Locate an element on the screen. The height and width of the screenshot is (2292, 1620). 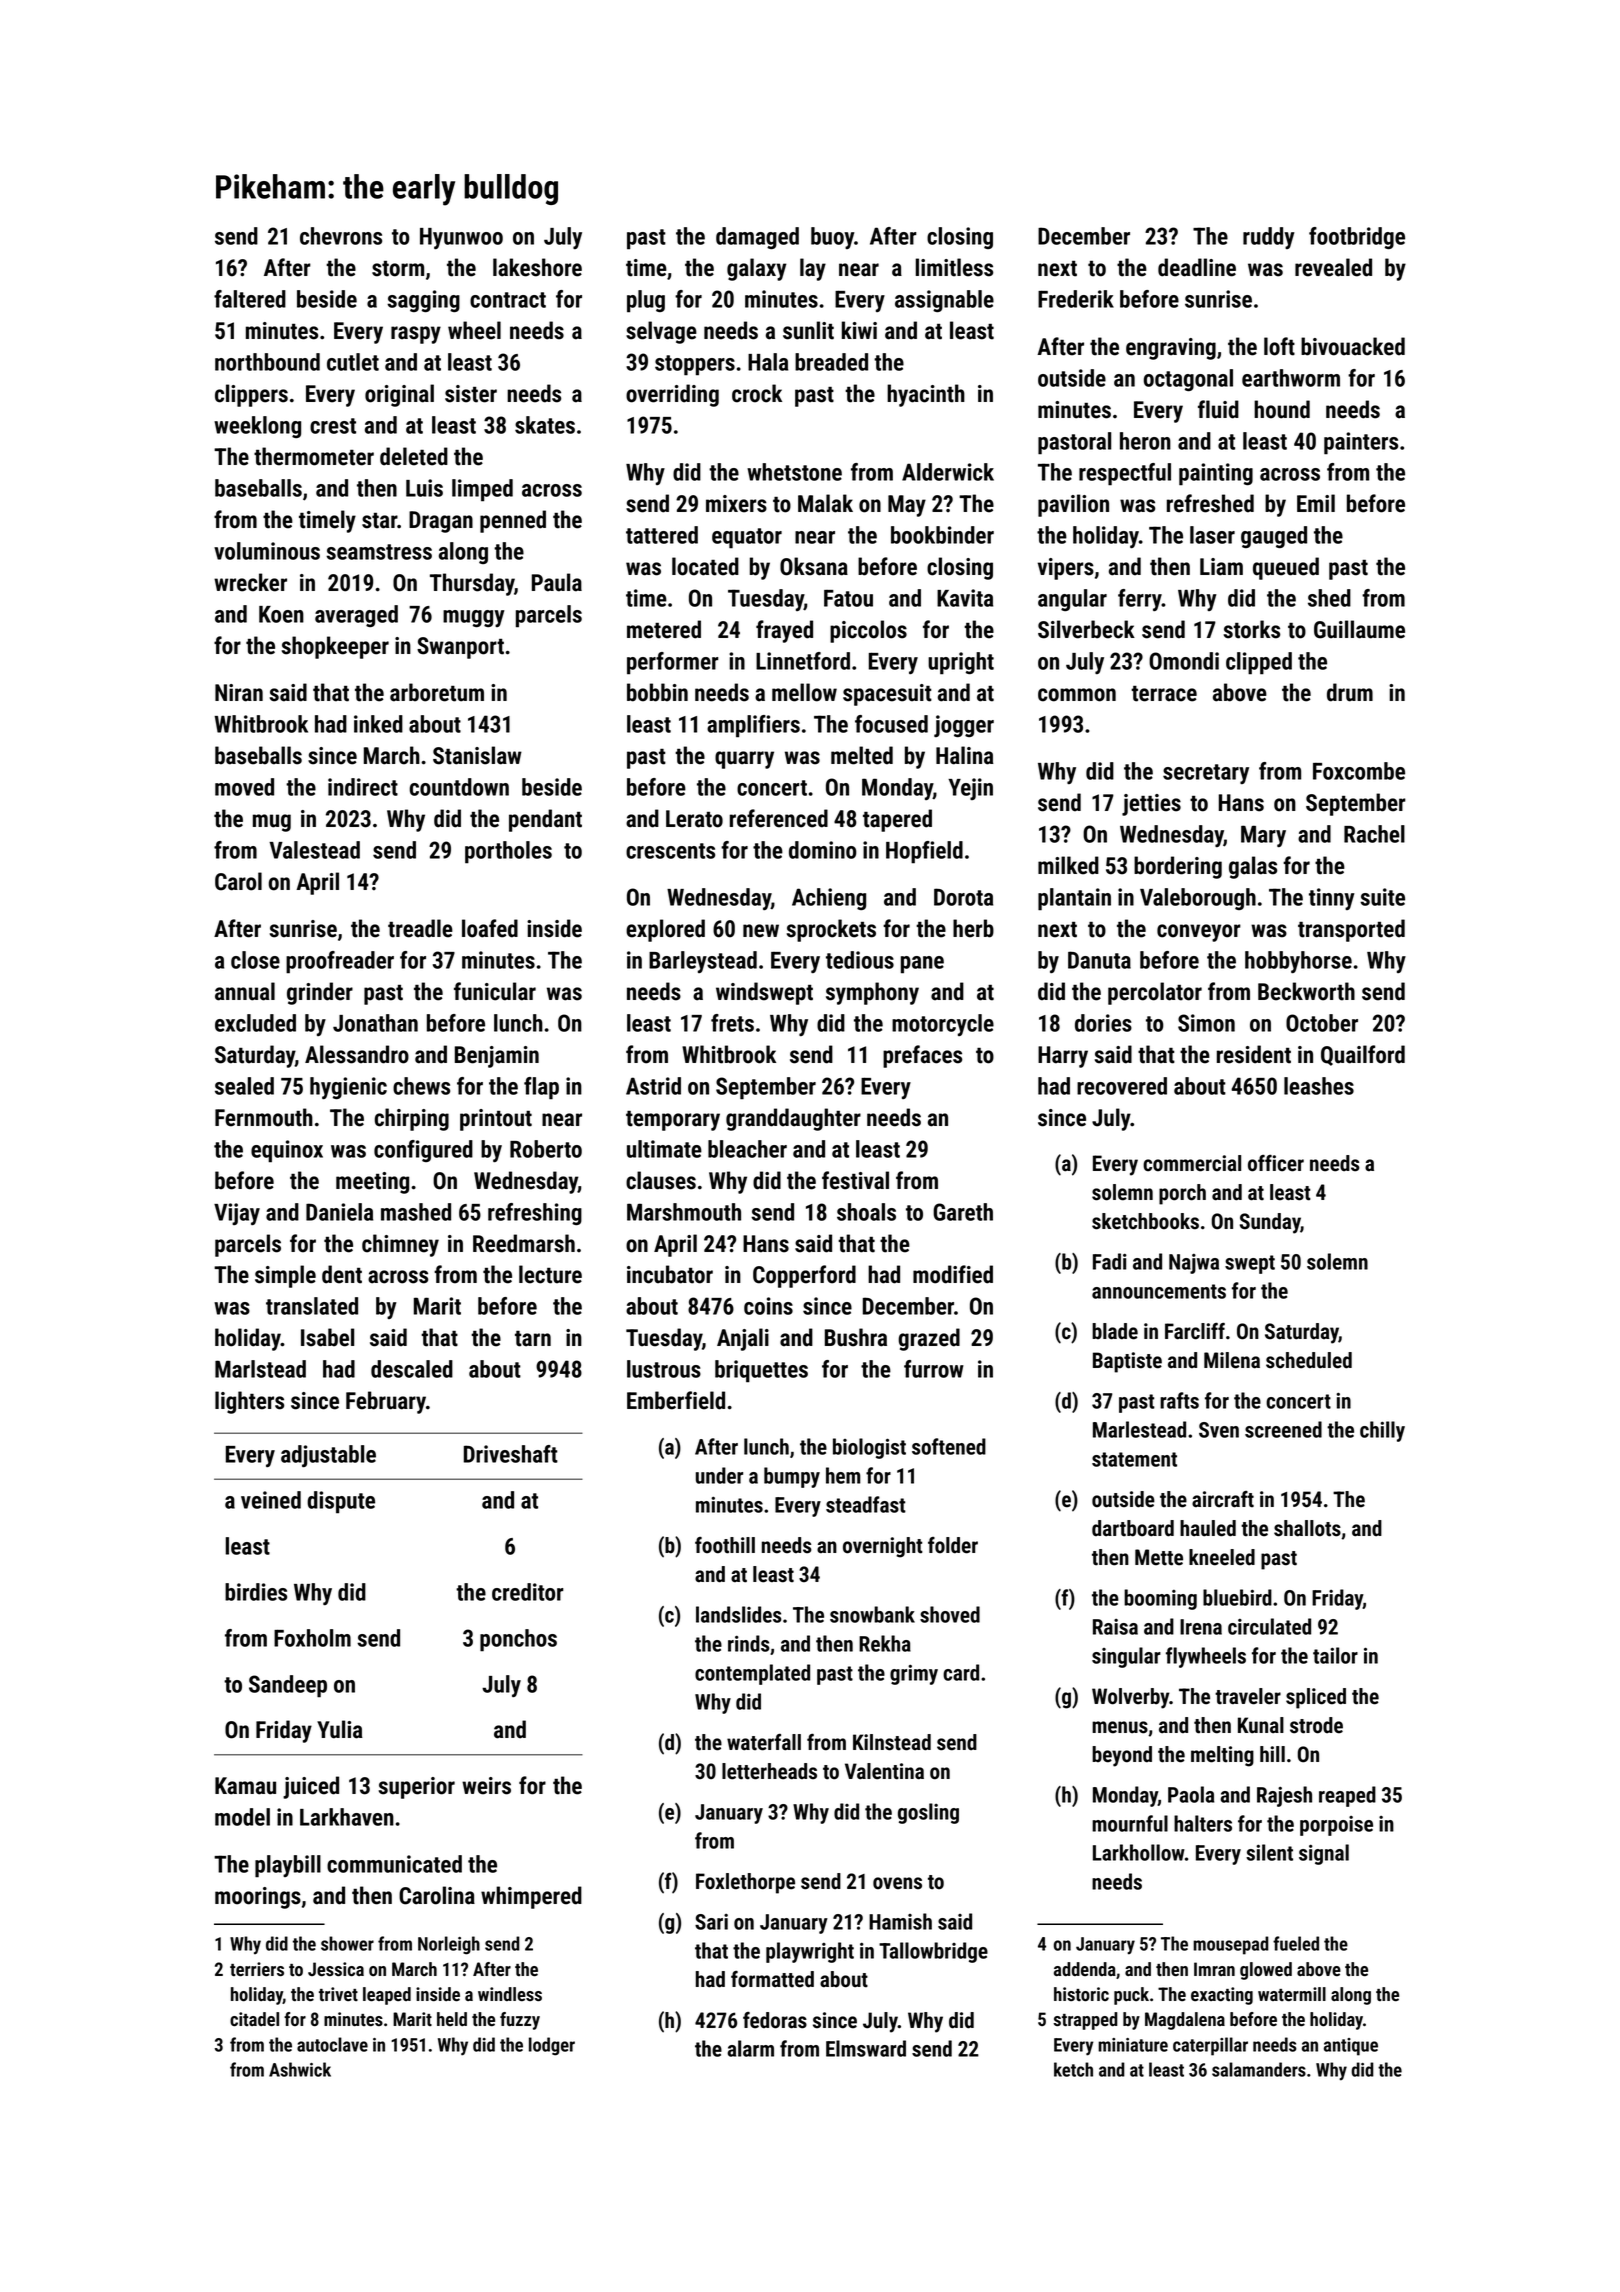
chevrons is located at coordinates (341, 236).
